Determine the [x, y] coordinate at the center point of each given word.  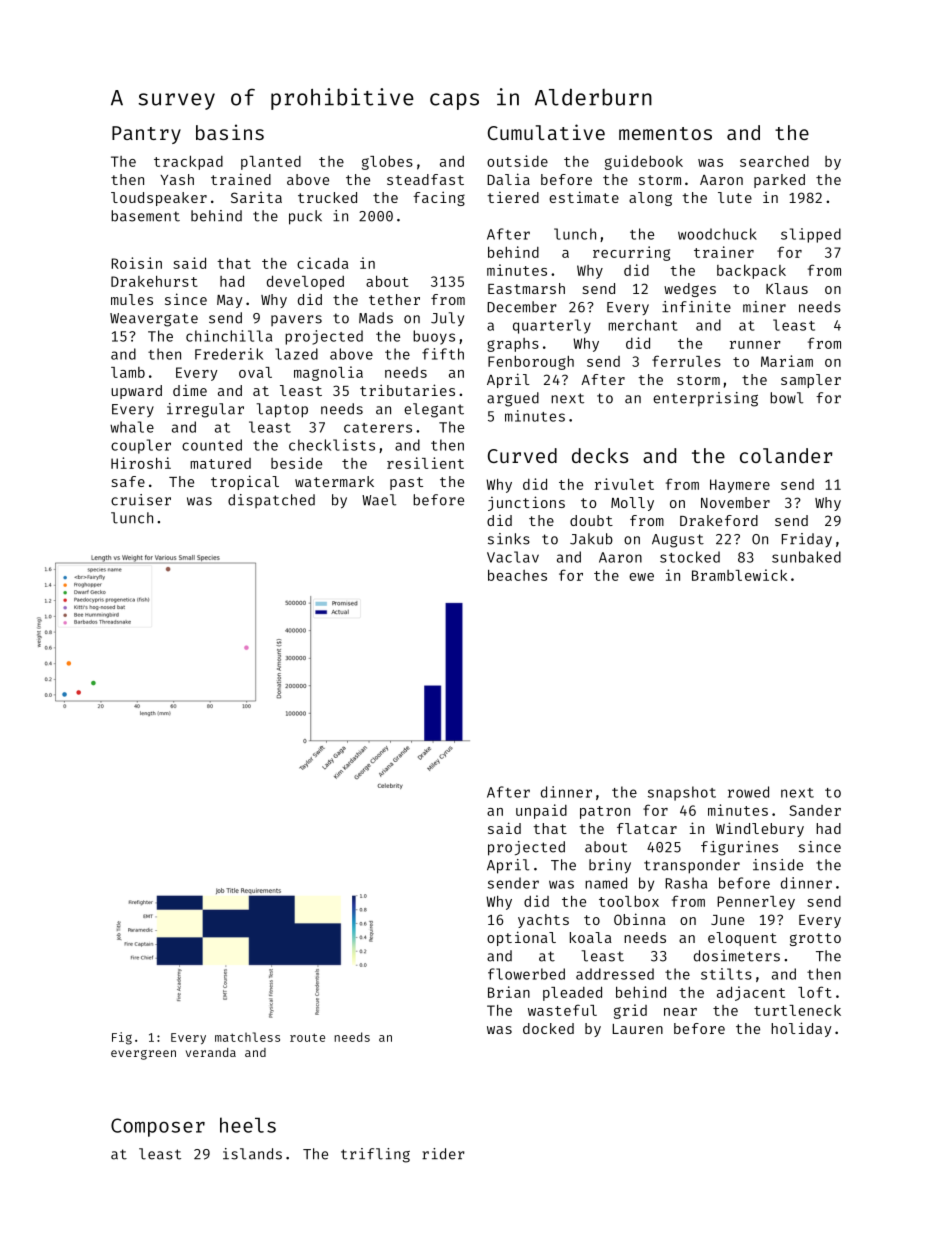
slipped [811, 235]
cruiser [141, 500]
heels [248, 1125]
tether [394, 299]
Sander [815, 810]
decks [600, 455]
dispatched [271, 501]
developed [305, 282]
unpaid [541, 811]
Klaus [787, 288]
